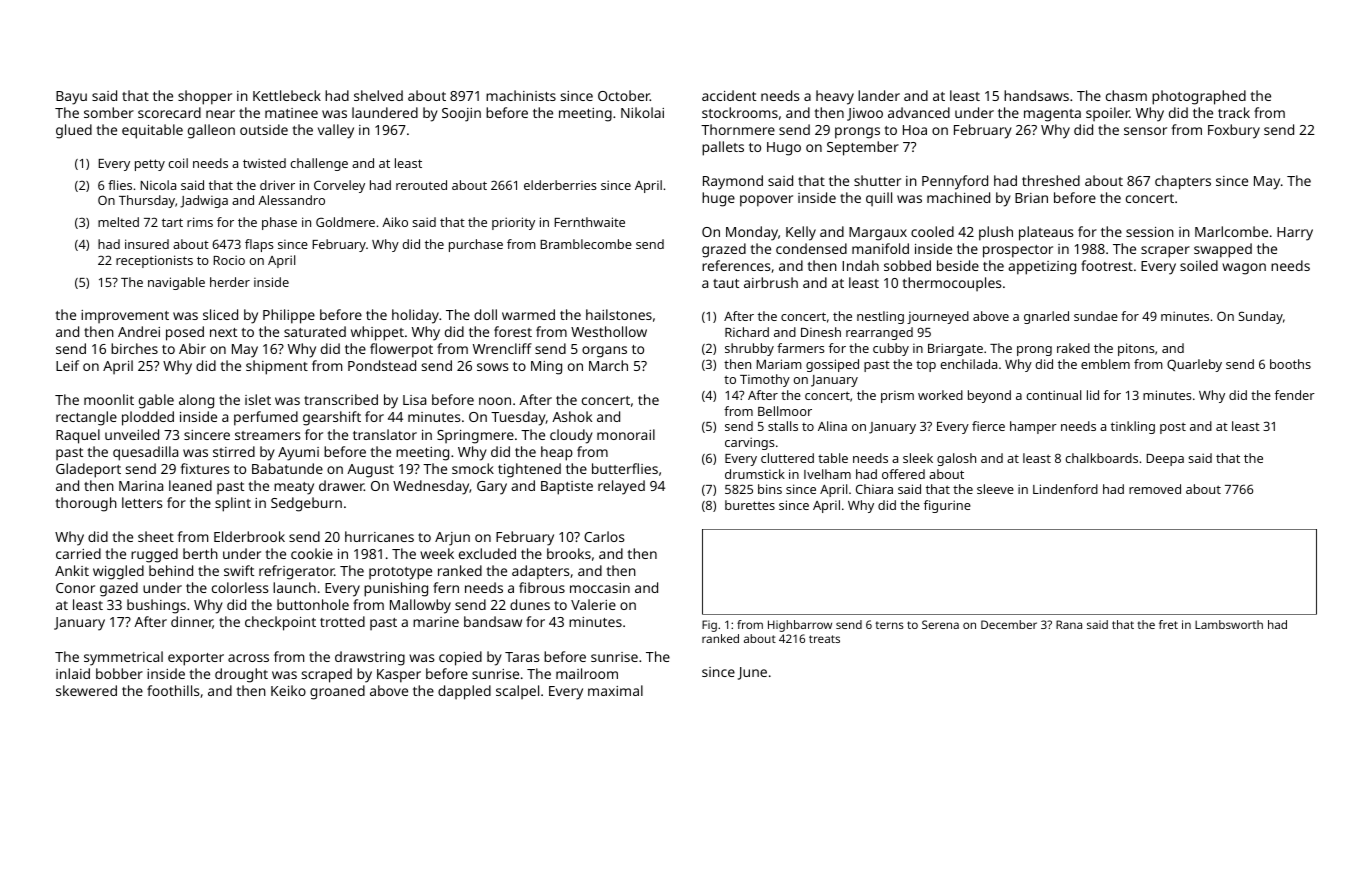  I want to click on monorail, so click(626, 434).
